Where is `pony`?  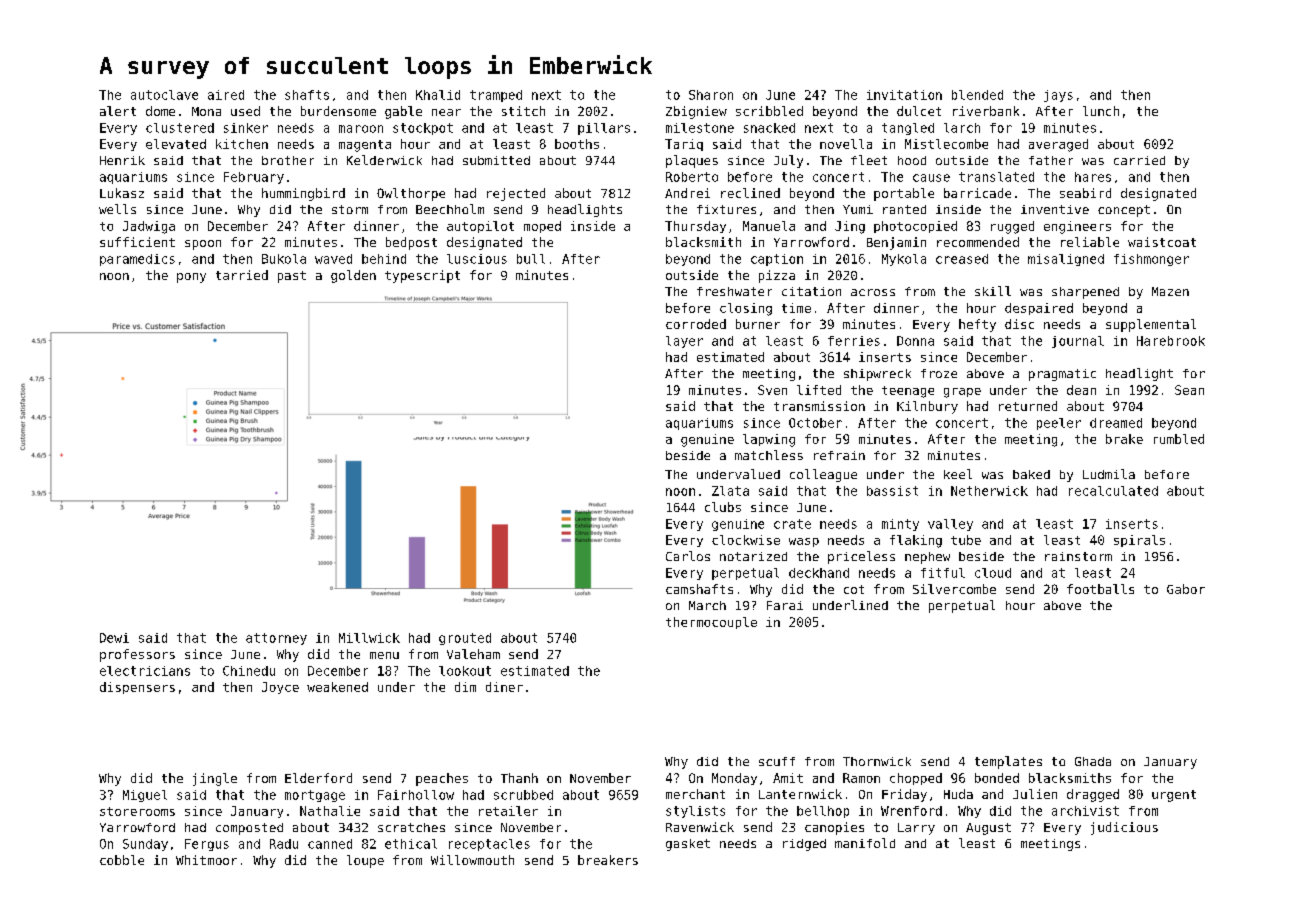
pony is located at coordinates (191, 278).
